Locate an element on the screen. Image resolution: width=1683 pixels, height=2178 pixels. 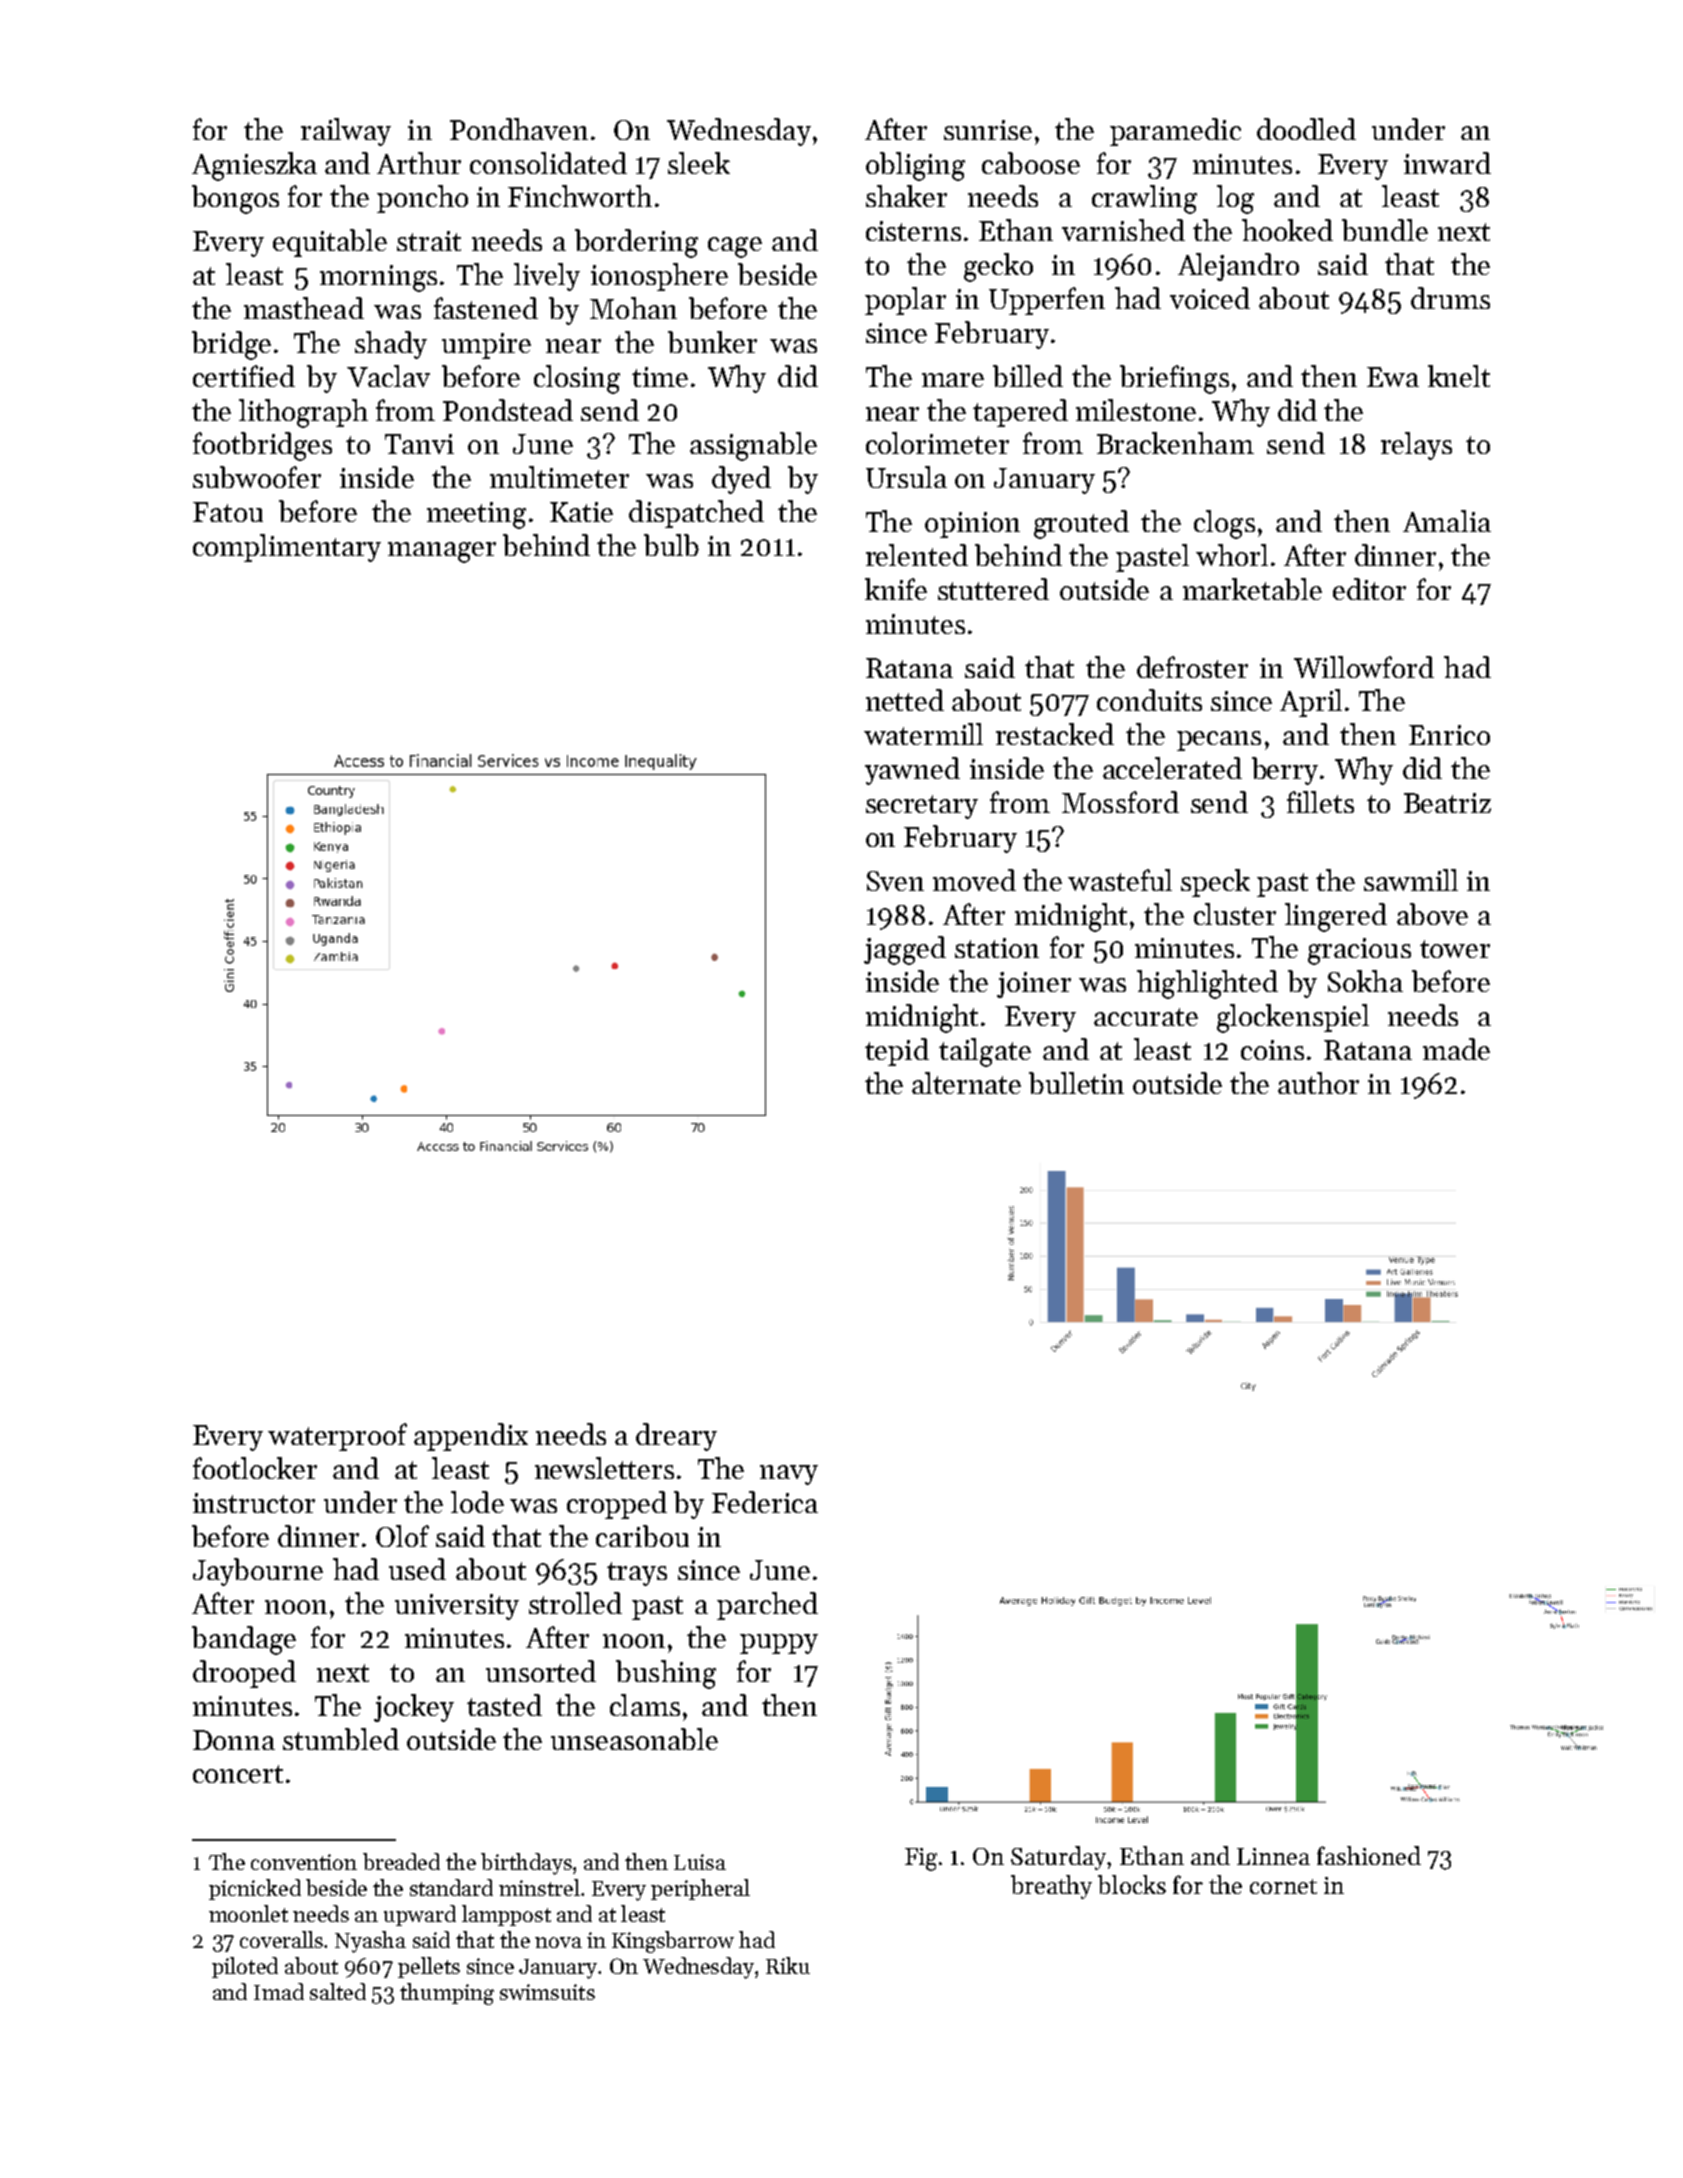
waterproof is located at coordinates (337, 1437).
